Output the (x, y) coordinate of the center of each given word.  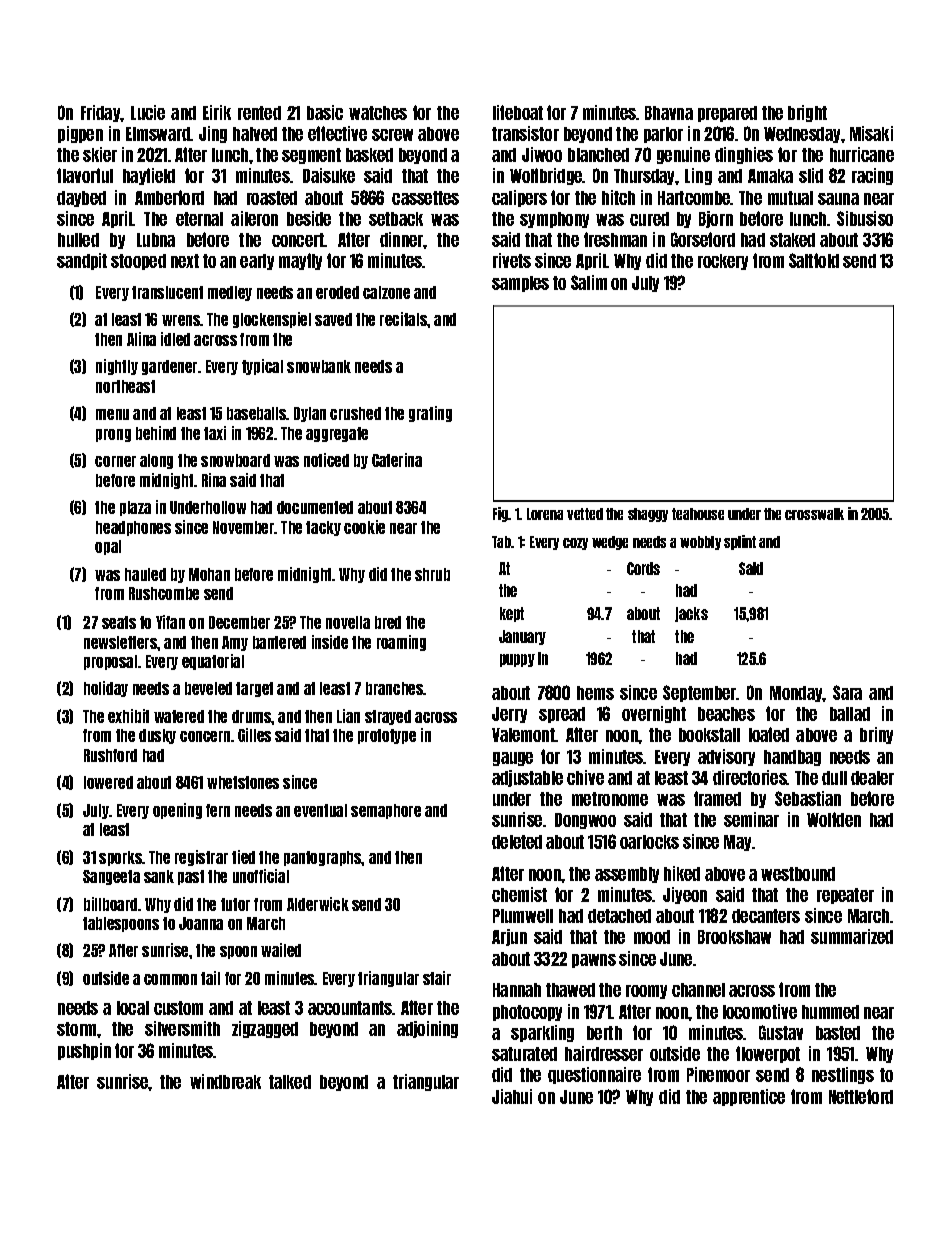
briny (876, 735)
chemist (519, 894)
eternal (199, 219)
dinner (402, 239)
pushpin (84, 1051)
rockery (723, 262)
